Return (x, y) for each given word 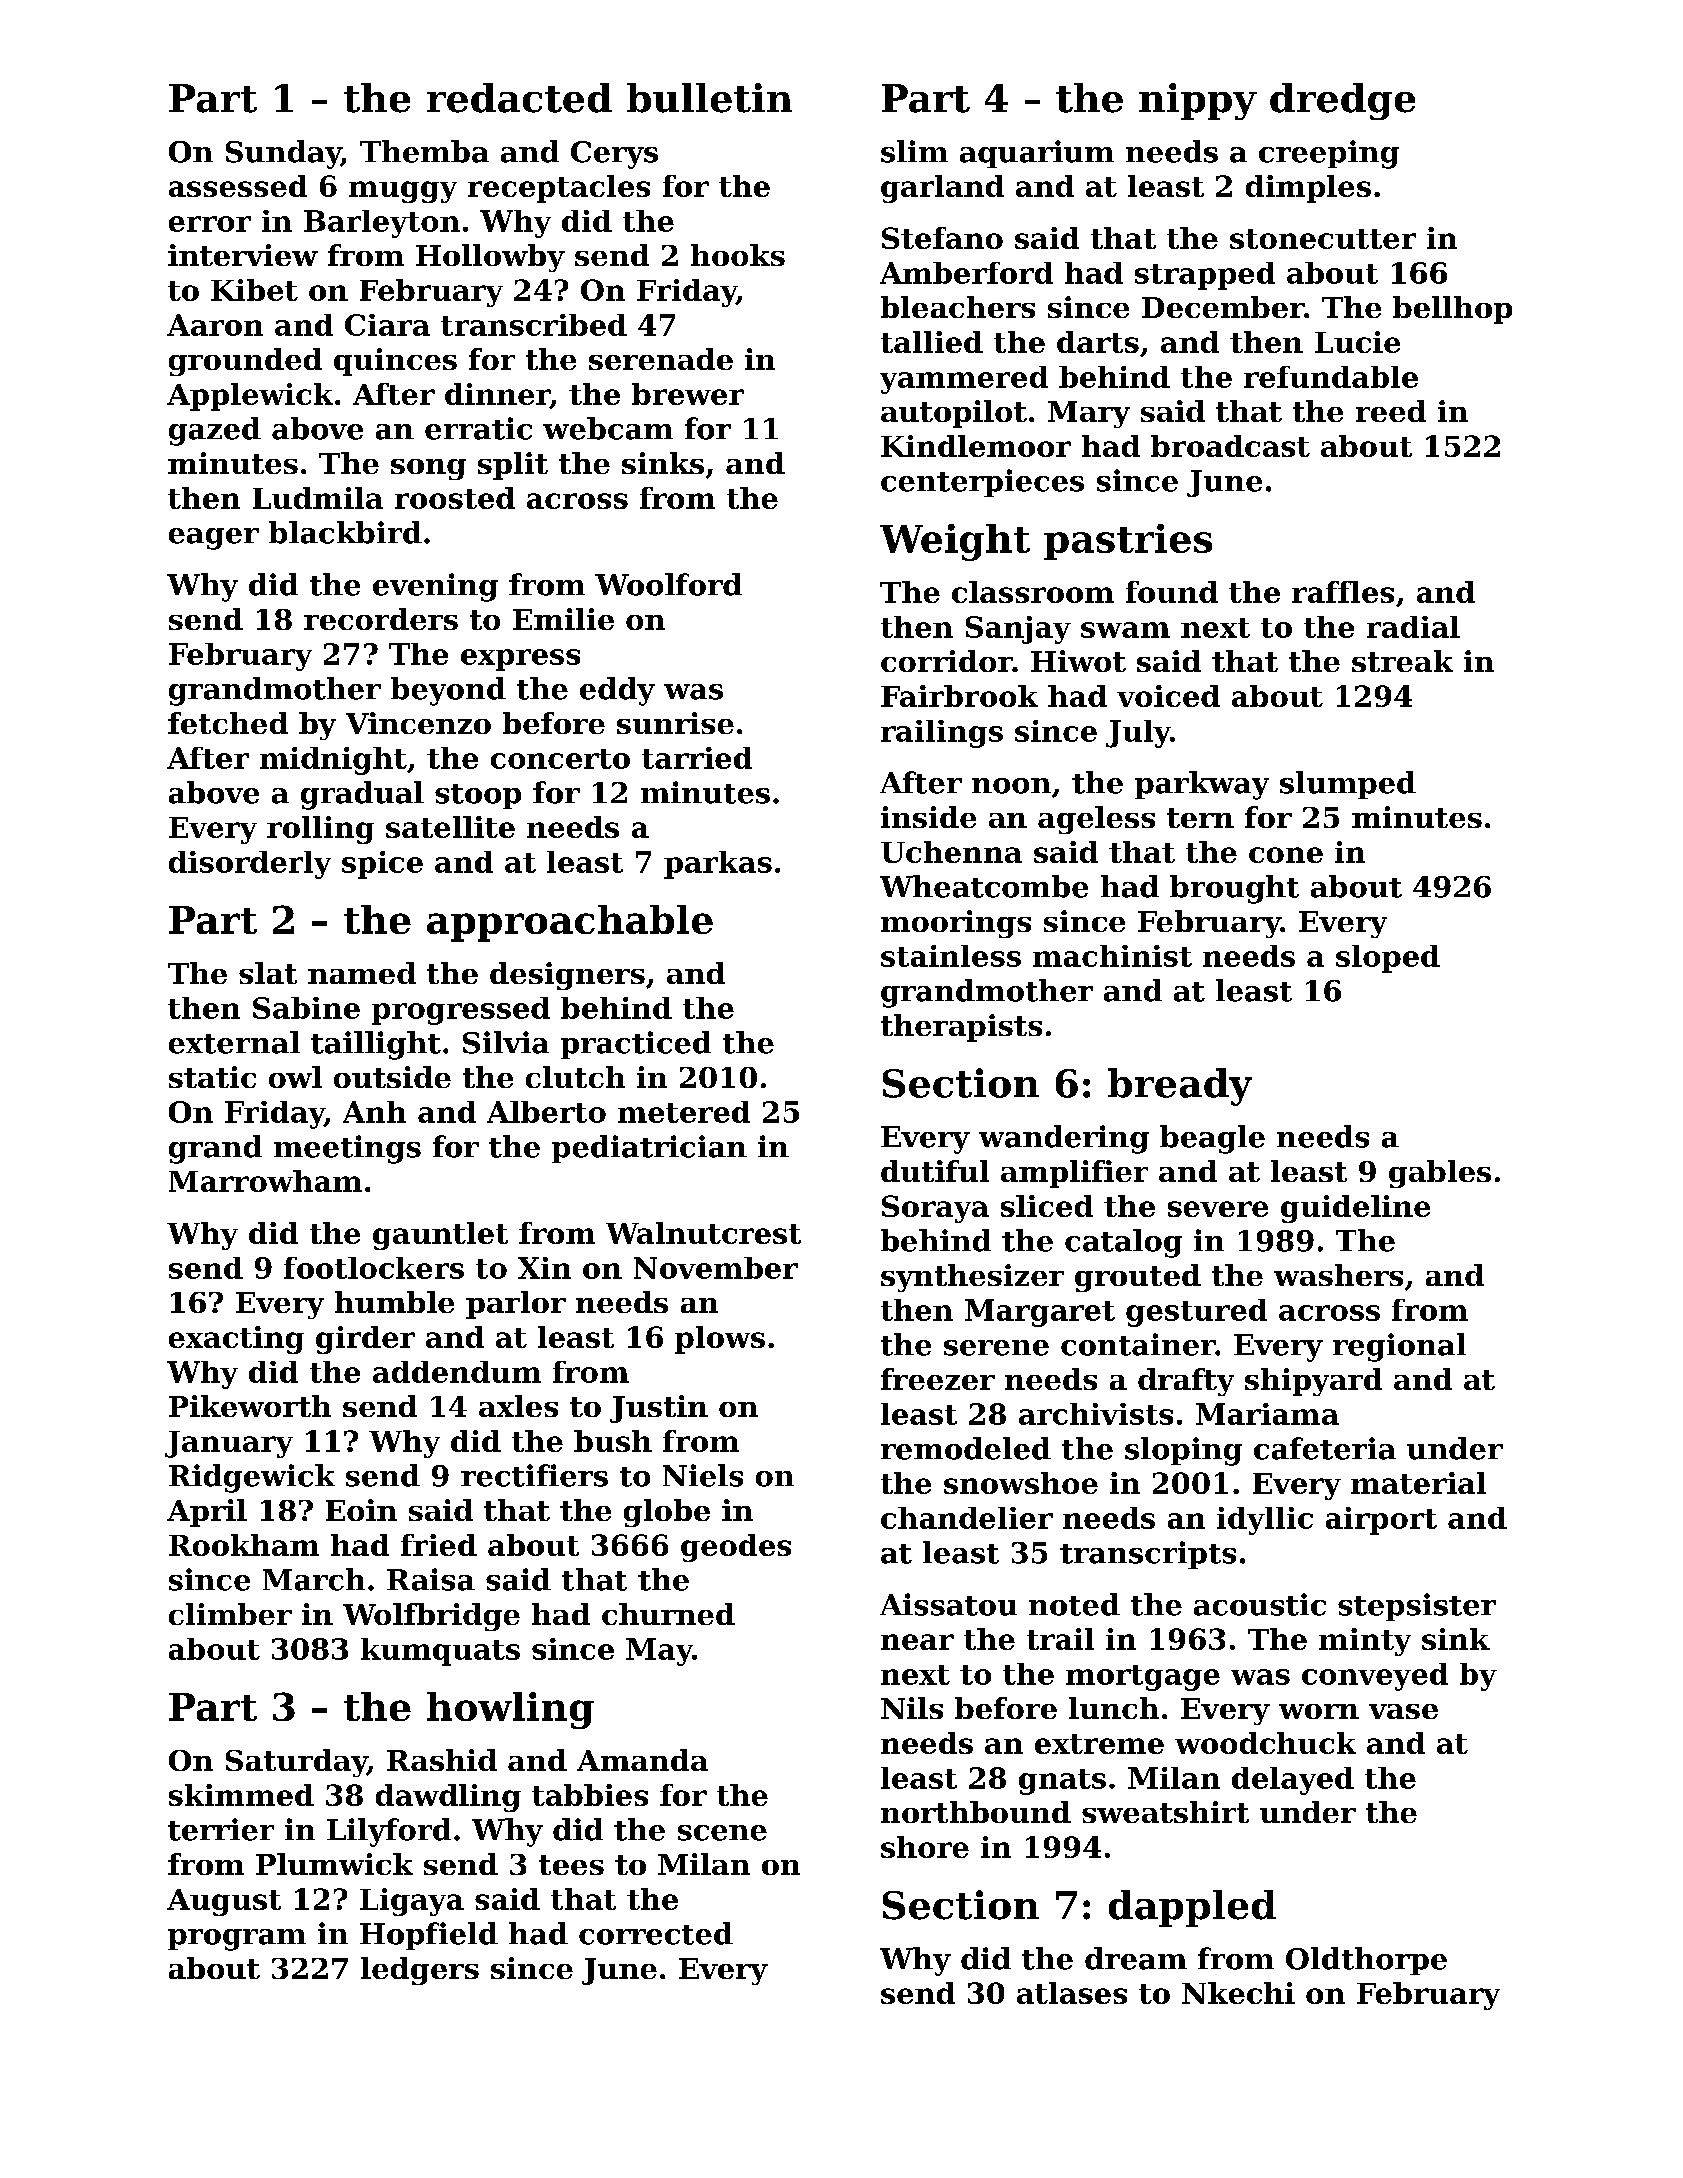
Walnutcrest (703, 1233)
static (212, 1077)
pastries (1128, 542)
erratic (478, 428)
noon (1011, 786)
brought (1234, 889)
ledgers (420, 1971)
